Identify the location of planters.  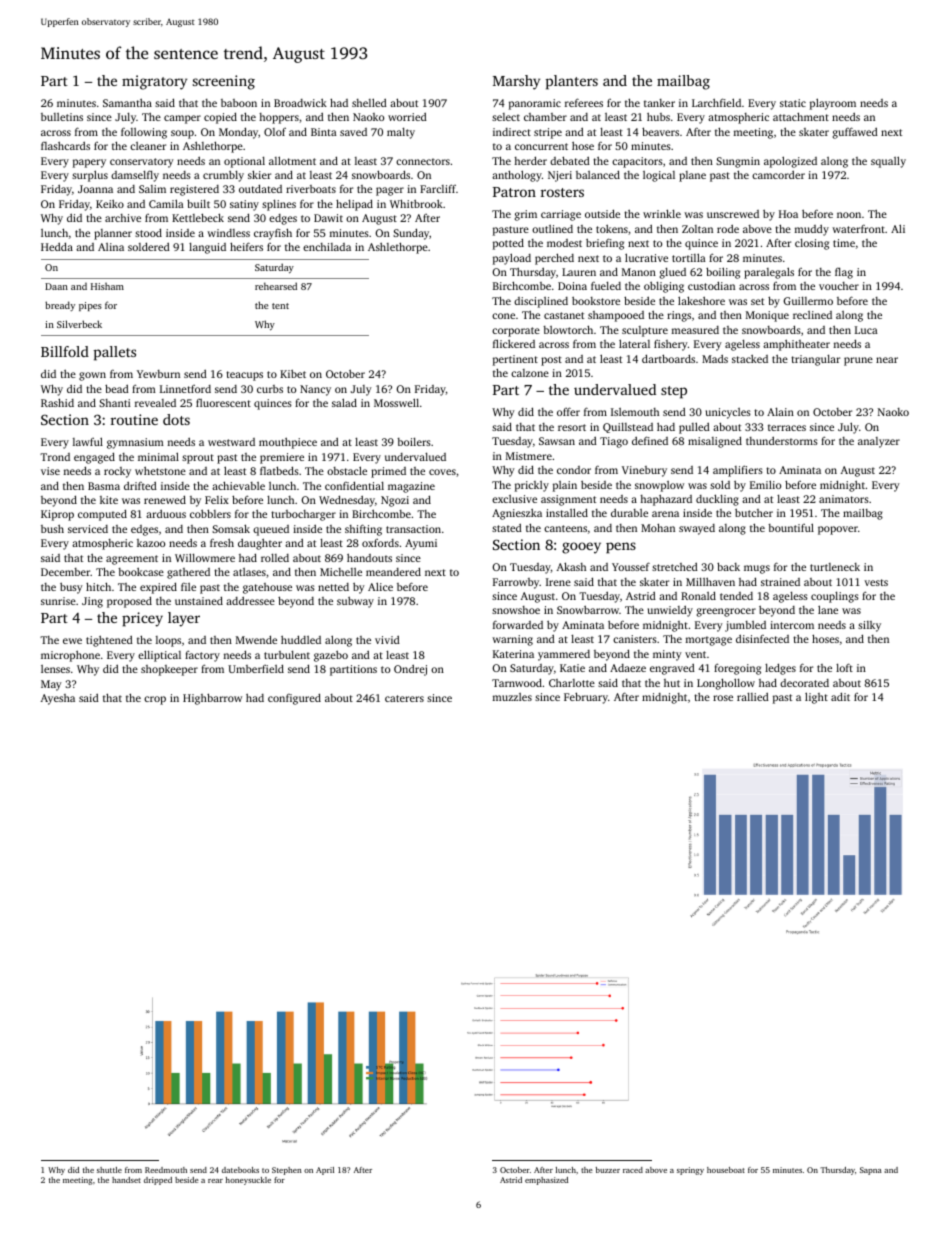
(572, 82).
